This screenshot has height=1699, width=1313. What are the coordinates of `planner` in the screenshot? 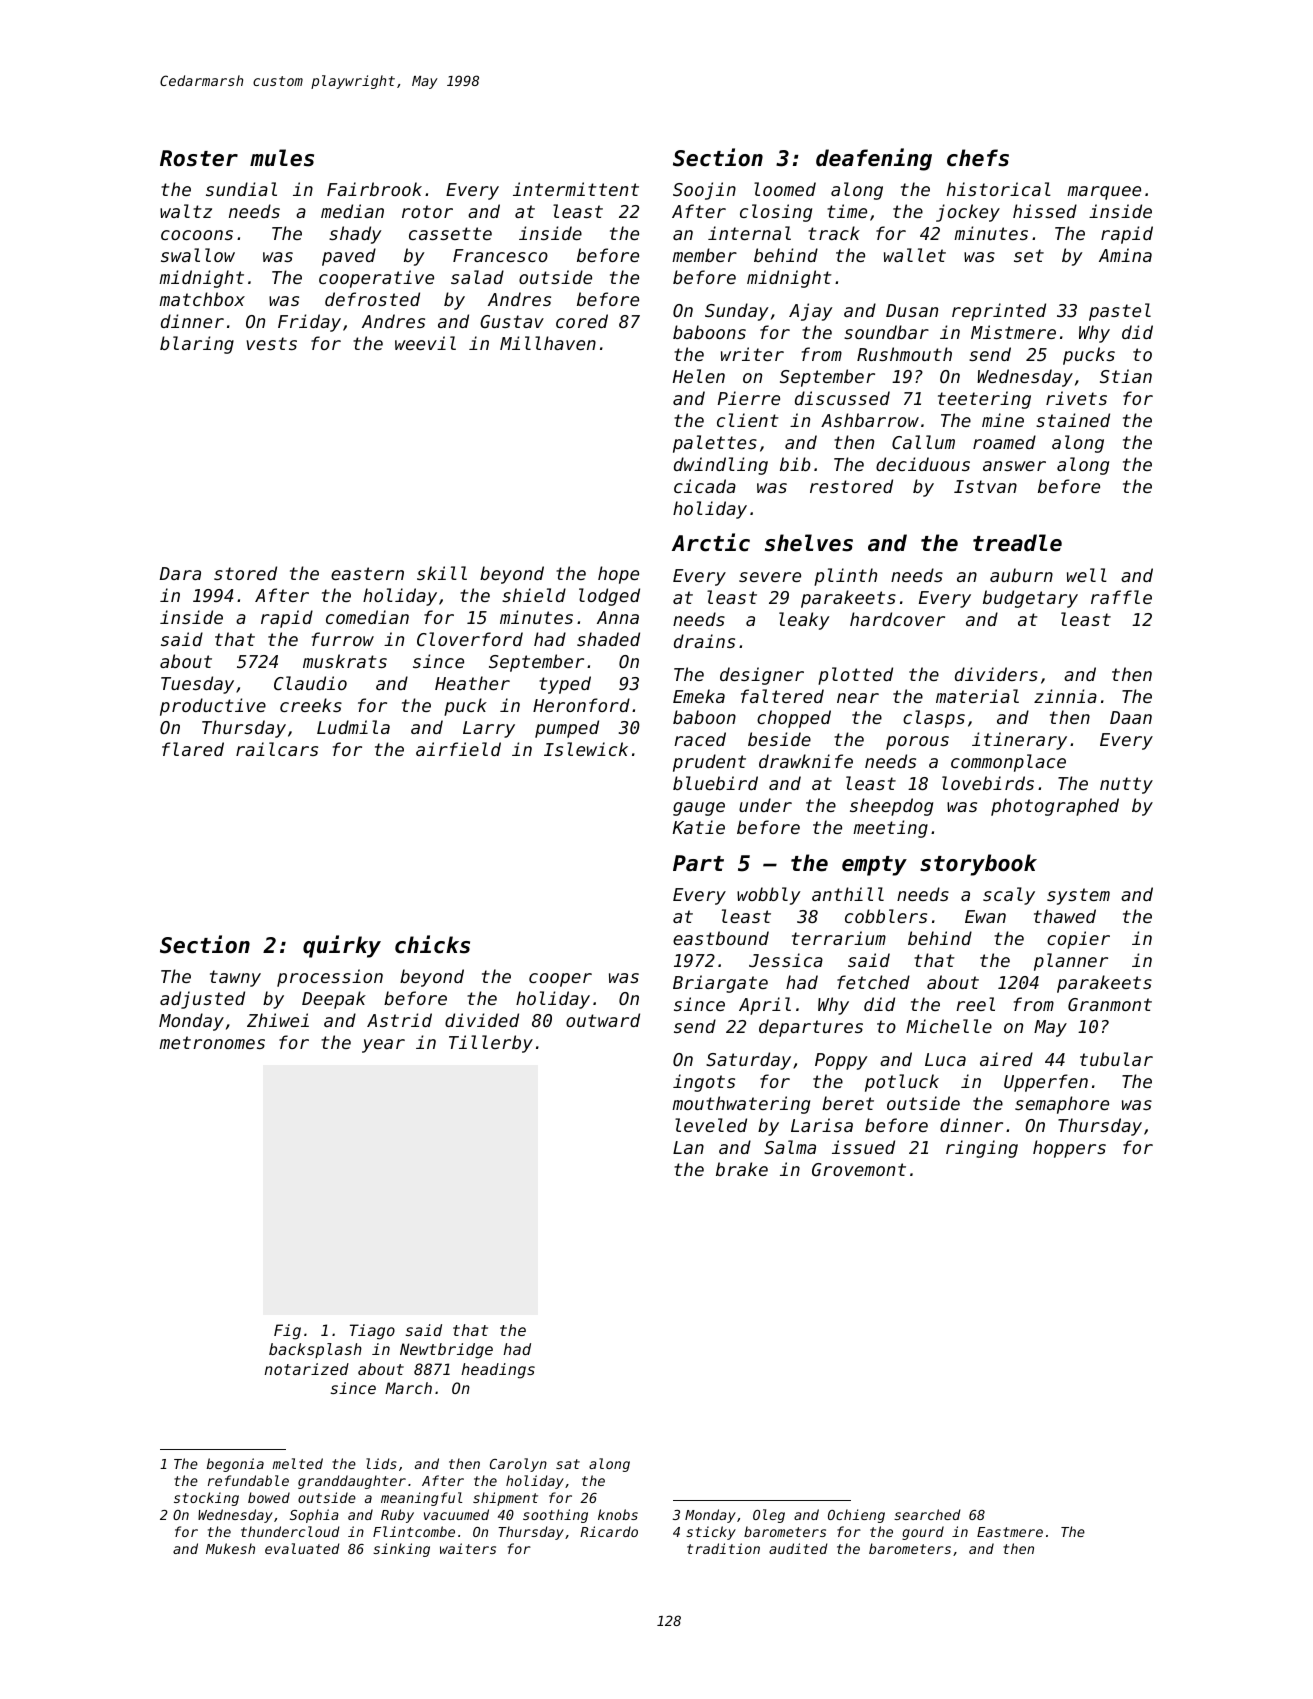 It's located at (1071, 962).
